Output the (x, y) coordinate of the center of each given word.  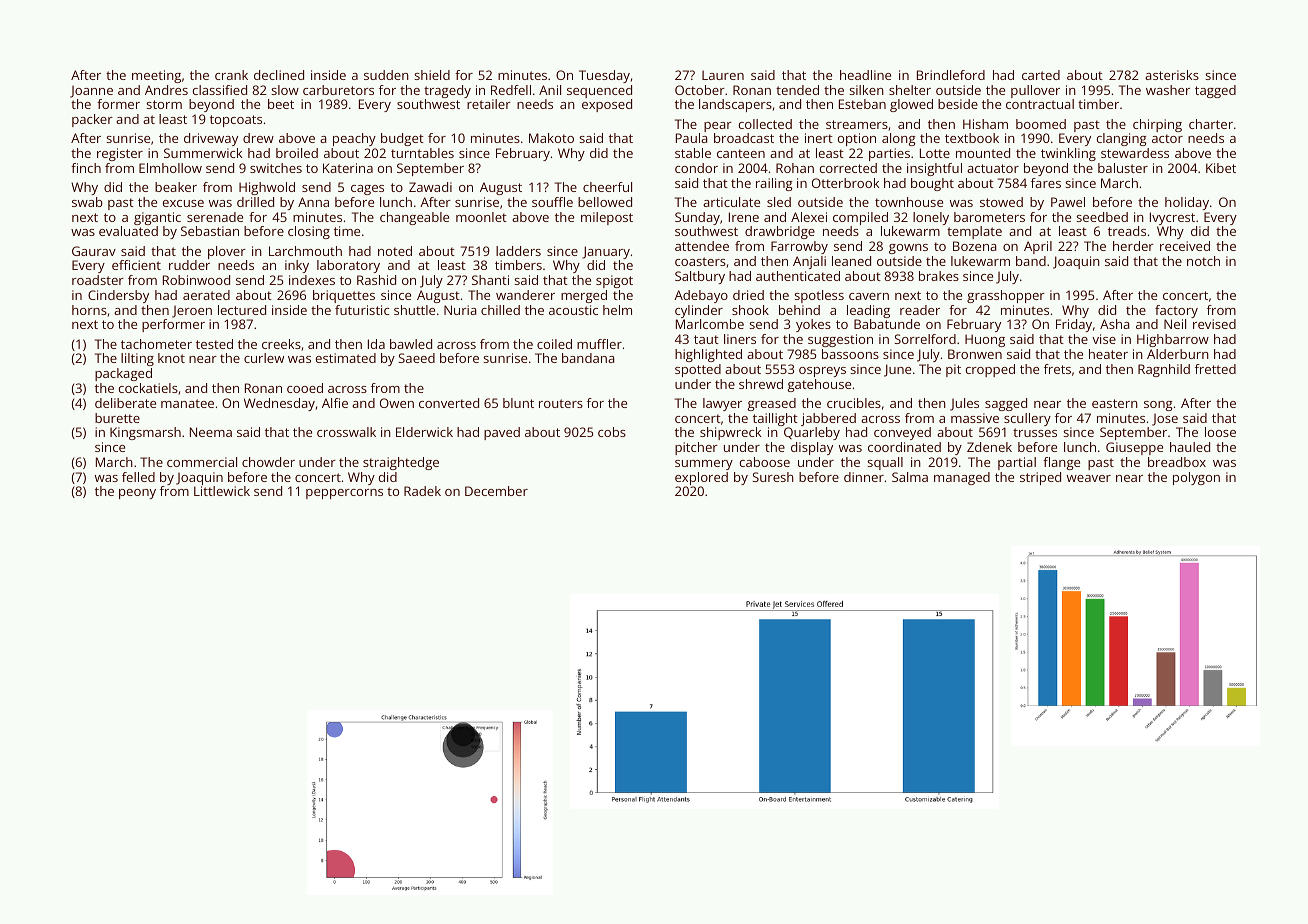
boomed (1041, 124)
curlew (264, 358)
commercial (202, 462)
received (1185, 246)
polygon (1196, 478)
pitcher (696, 448)
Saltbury (700, 277)
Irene (744, 217)
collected (765, 124)
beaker (176, 187)
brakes (939, 276)
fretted (1215, 369)
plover (227, 252)
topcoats (236, 121)
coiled (554, 344)
